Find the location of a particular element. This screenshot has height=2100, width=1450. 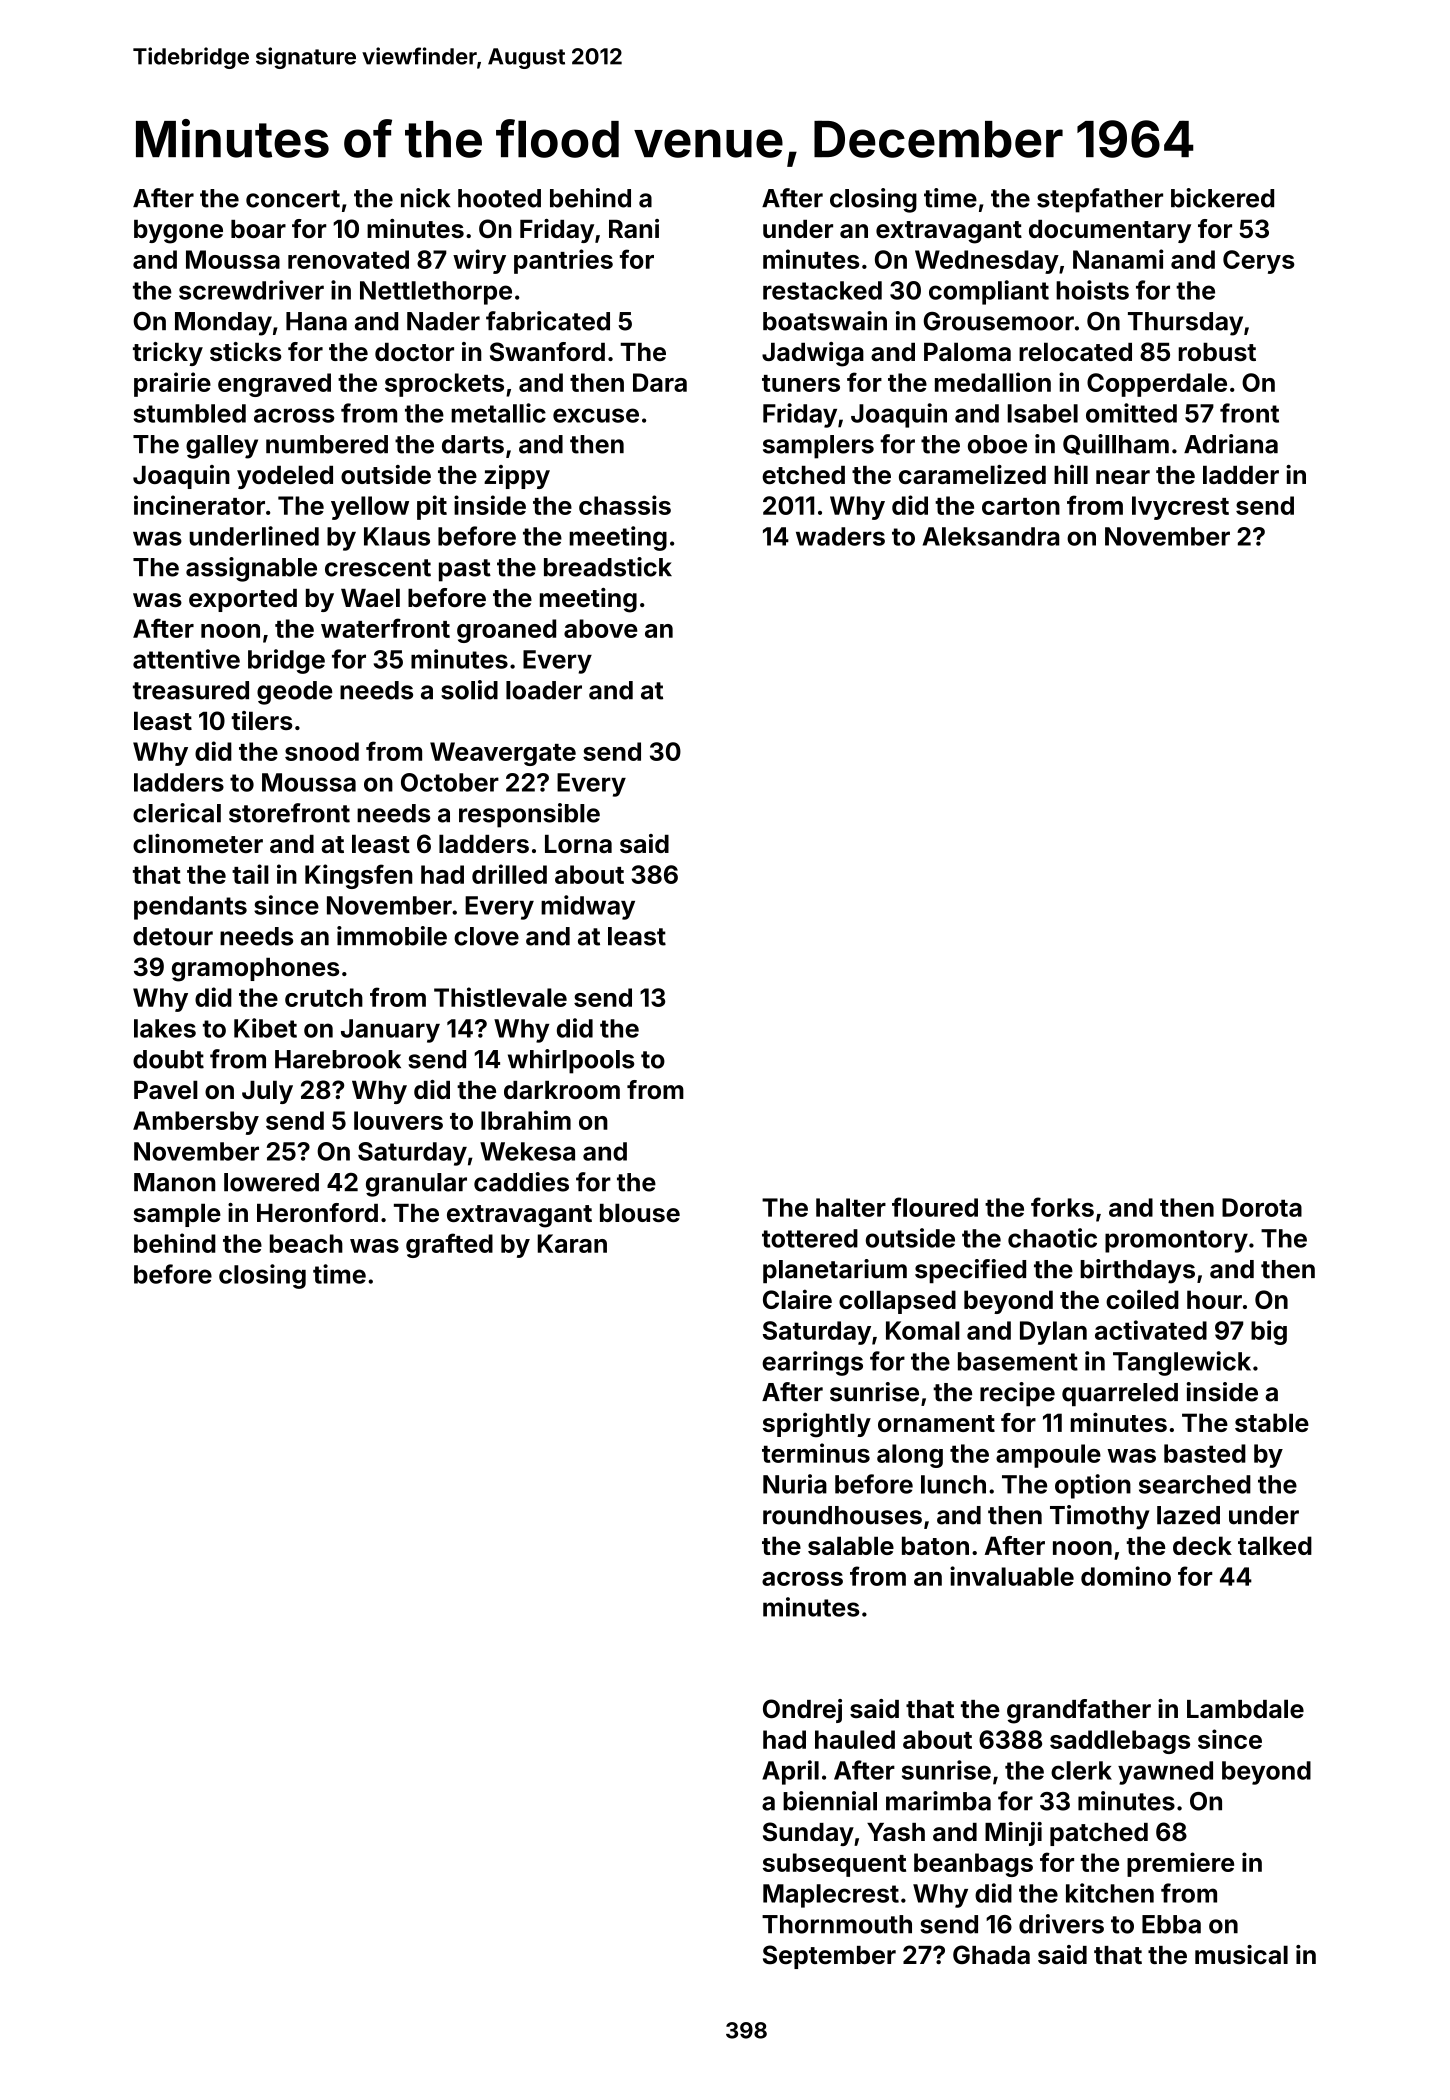

Karan is located at coordinates (572, 1243).
